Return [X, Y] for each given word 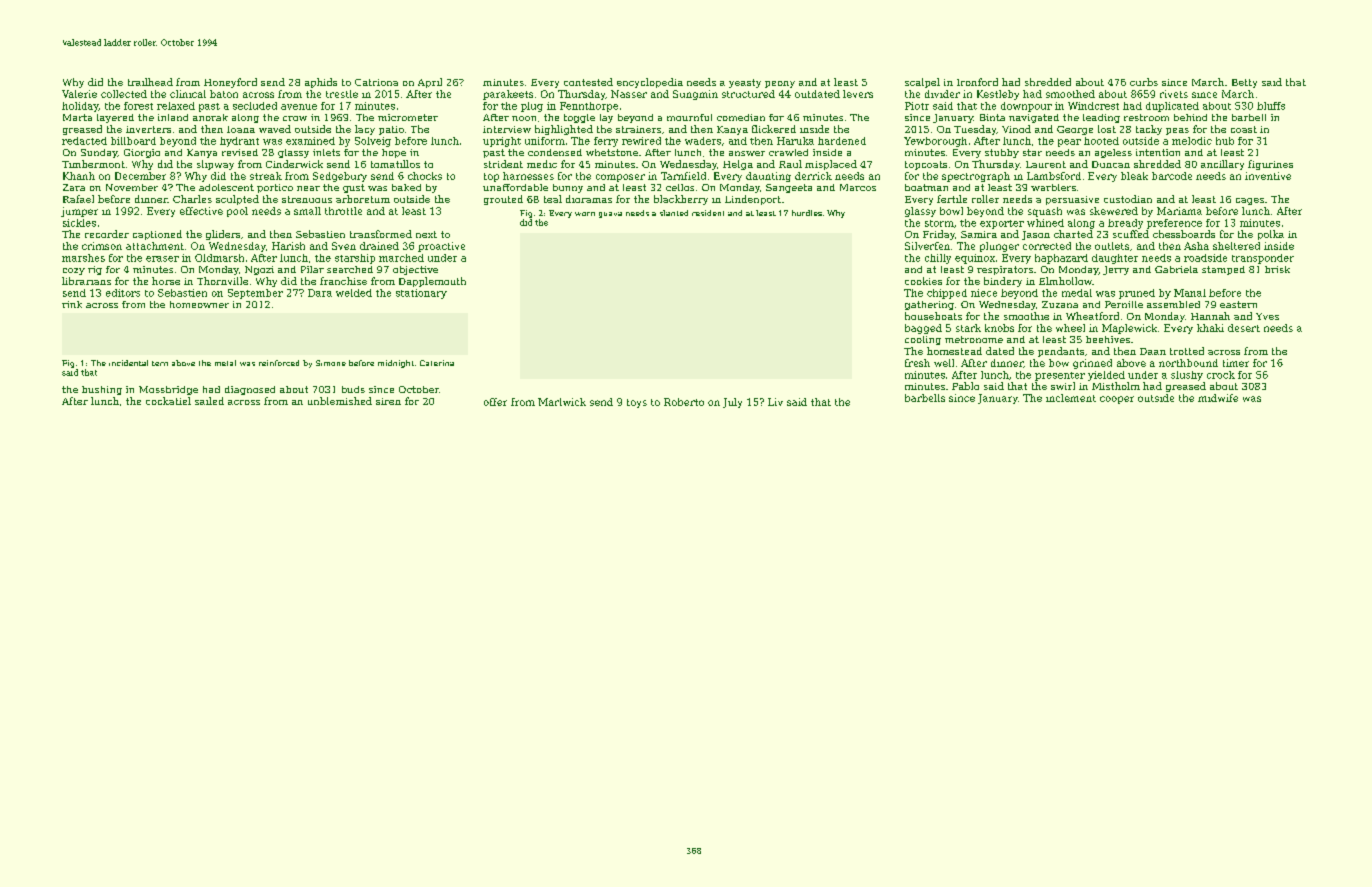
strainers [638, 129]
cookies [923, 281]
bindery [1003, 282]
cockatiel [168, 401]
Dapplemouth [432, 282]
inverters [148, 129]
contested [588, 82]
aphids [321, 83]
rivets [1174, 94]
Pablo [965, 386]
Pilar [312, 269]
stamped [1223, 270]
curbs [1144, 82]
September [255, 294]
